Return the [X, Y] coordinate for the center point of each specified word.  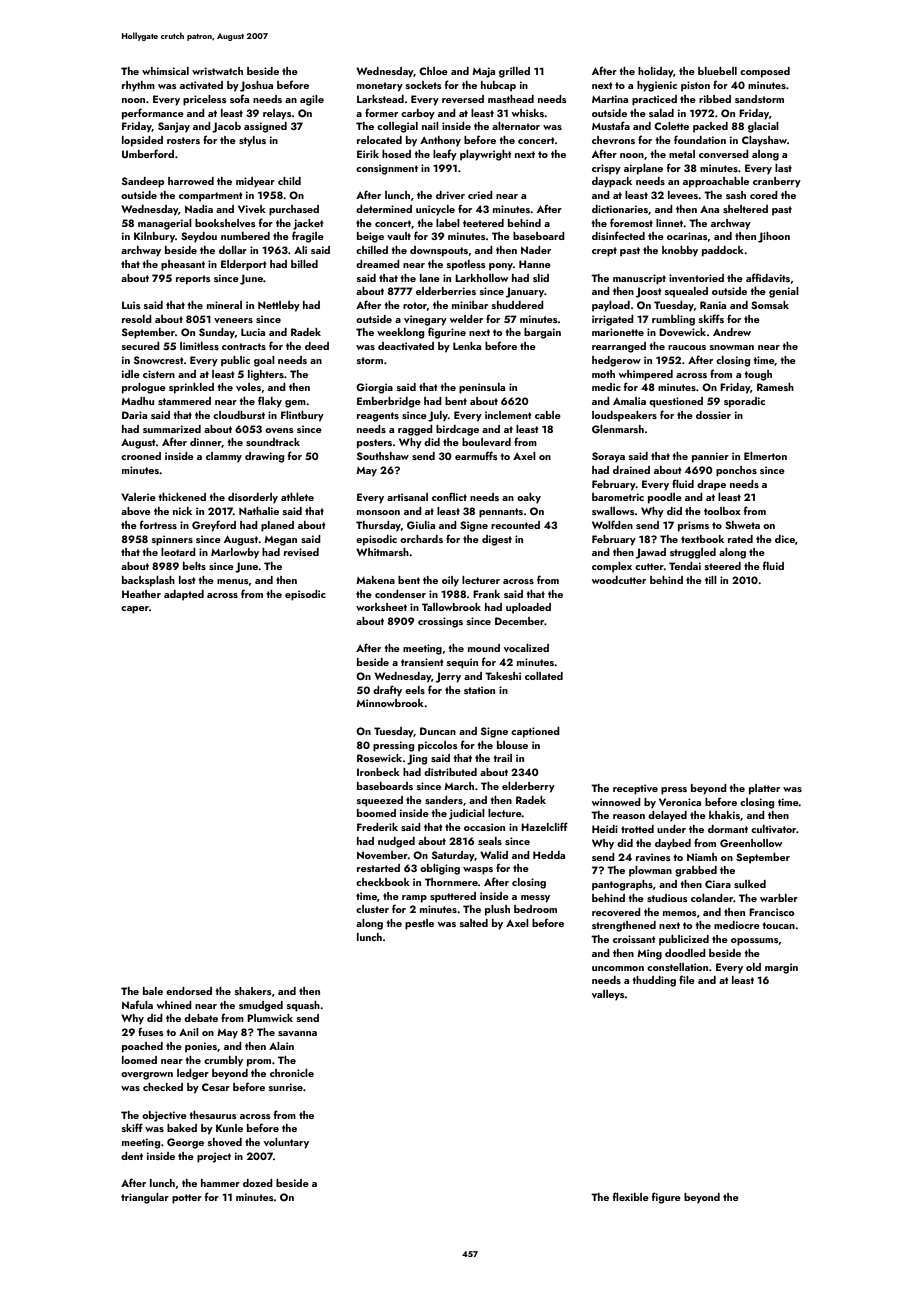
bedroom [535, 909]
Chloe [433, 71]
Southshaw [383, 456]
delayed [667, 816]
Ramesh [775, 387]
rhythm [138, 86]
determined [384, 209]
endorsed [189, 991]
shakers [253, 991]
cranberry [777, 182]
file [687, 979]
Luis [131, 305]
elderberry [528, 787]
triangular [145, 1198]
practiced [654, 100]
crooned [141, 456]
